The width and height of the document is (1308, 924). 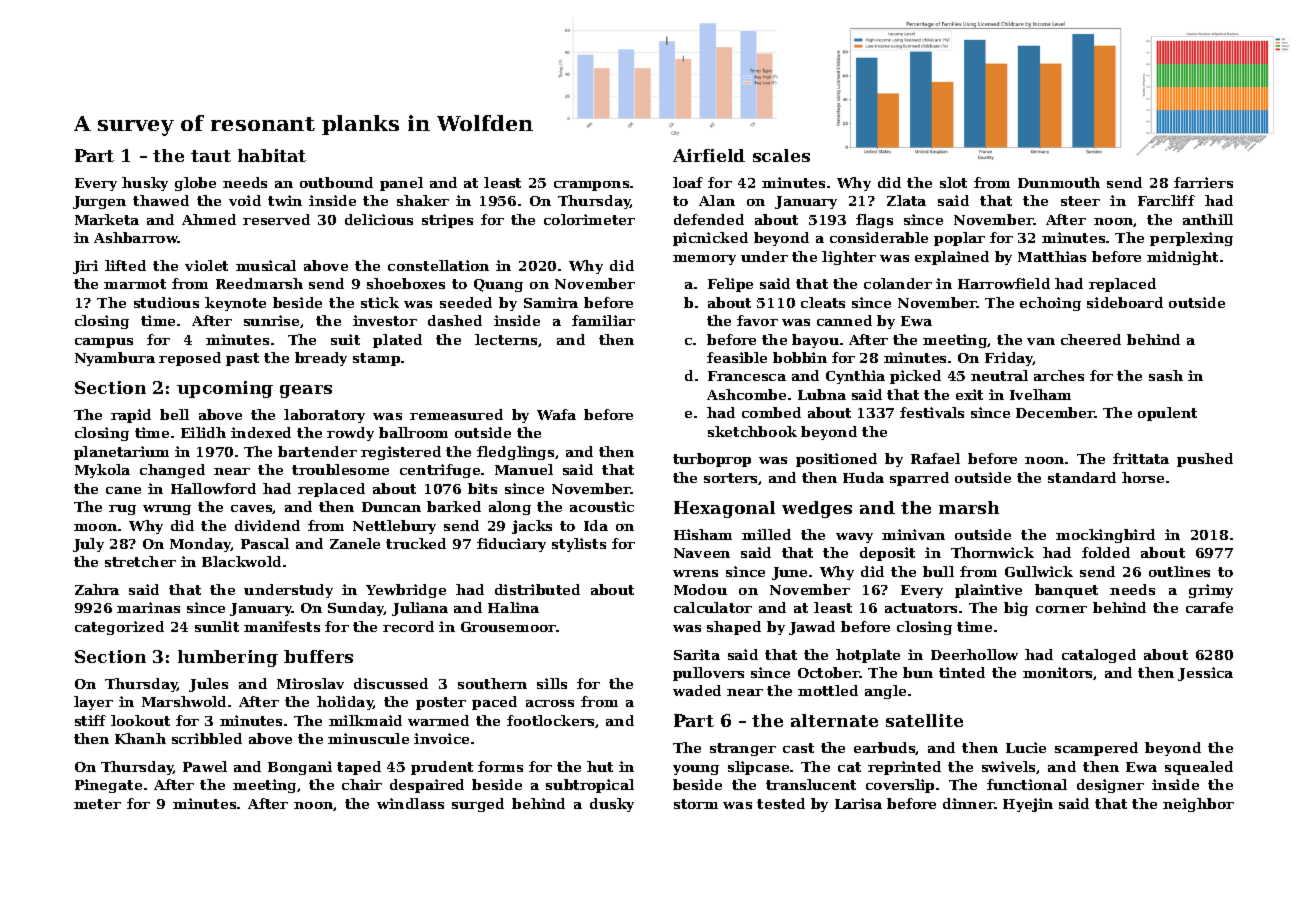 I want to click on perplexing, so click(x=1191, y=239).
